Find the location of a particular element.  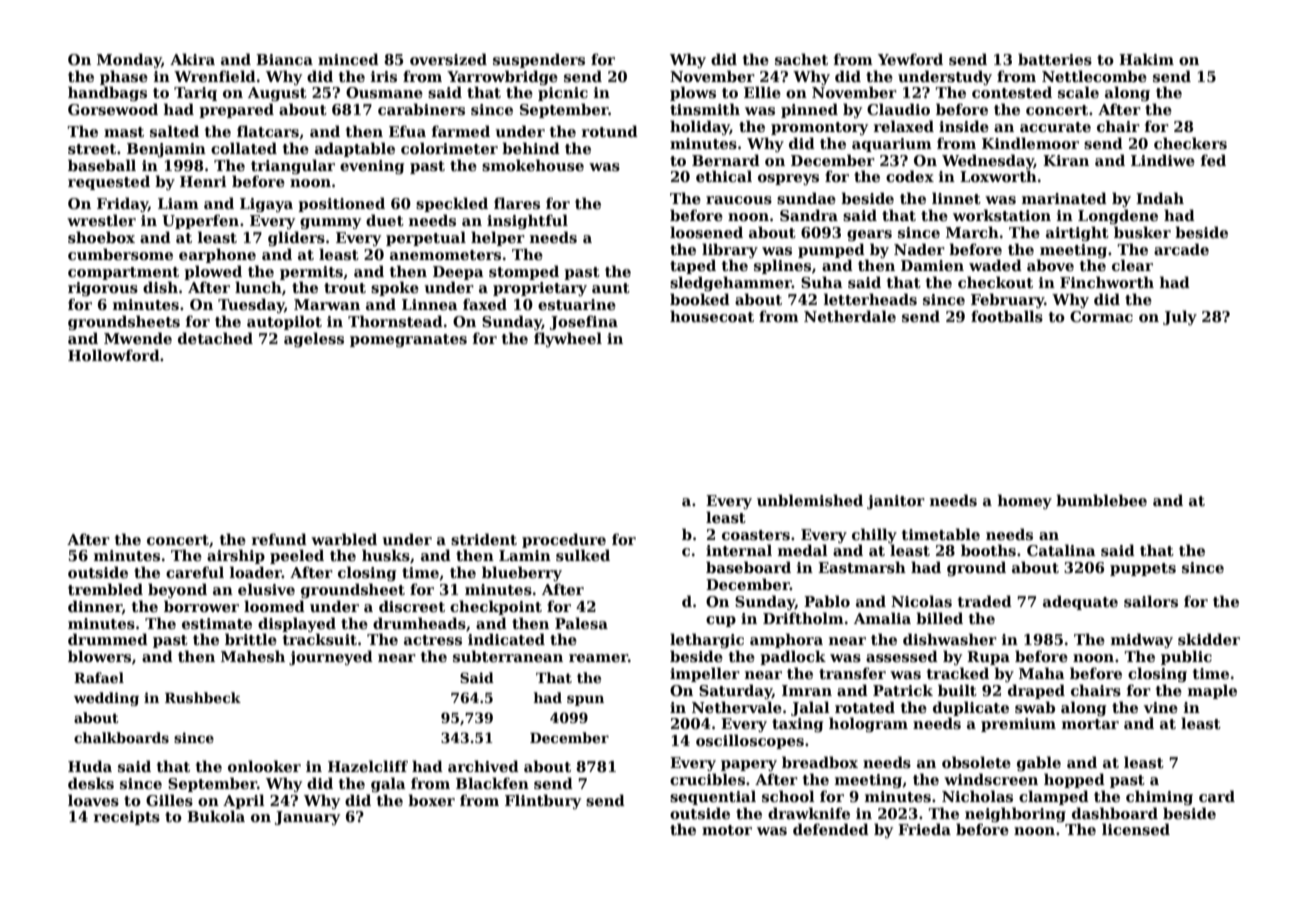

Cormac is located at coordinates (1101, 316).
